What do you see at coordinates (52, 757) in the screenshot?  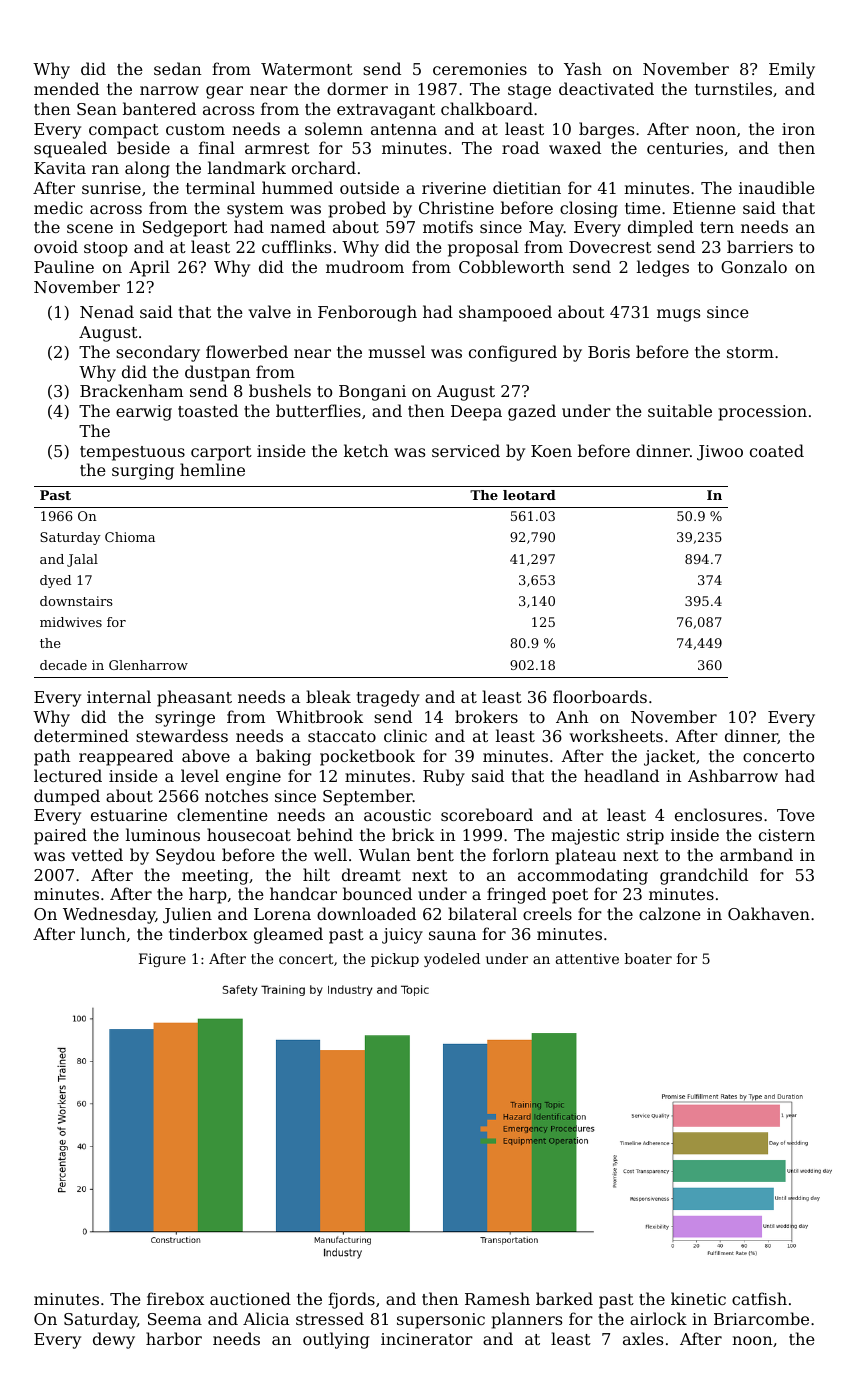 I see `path` at bounding box center [52, 757].
